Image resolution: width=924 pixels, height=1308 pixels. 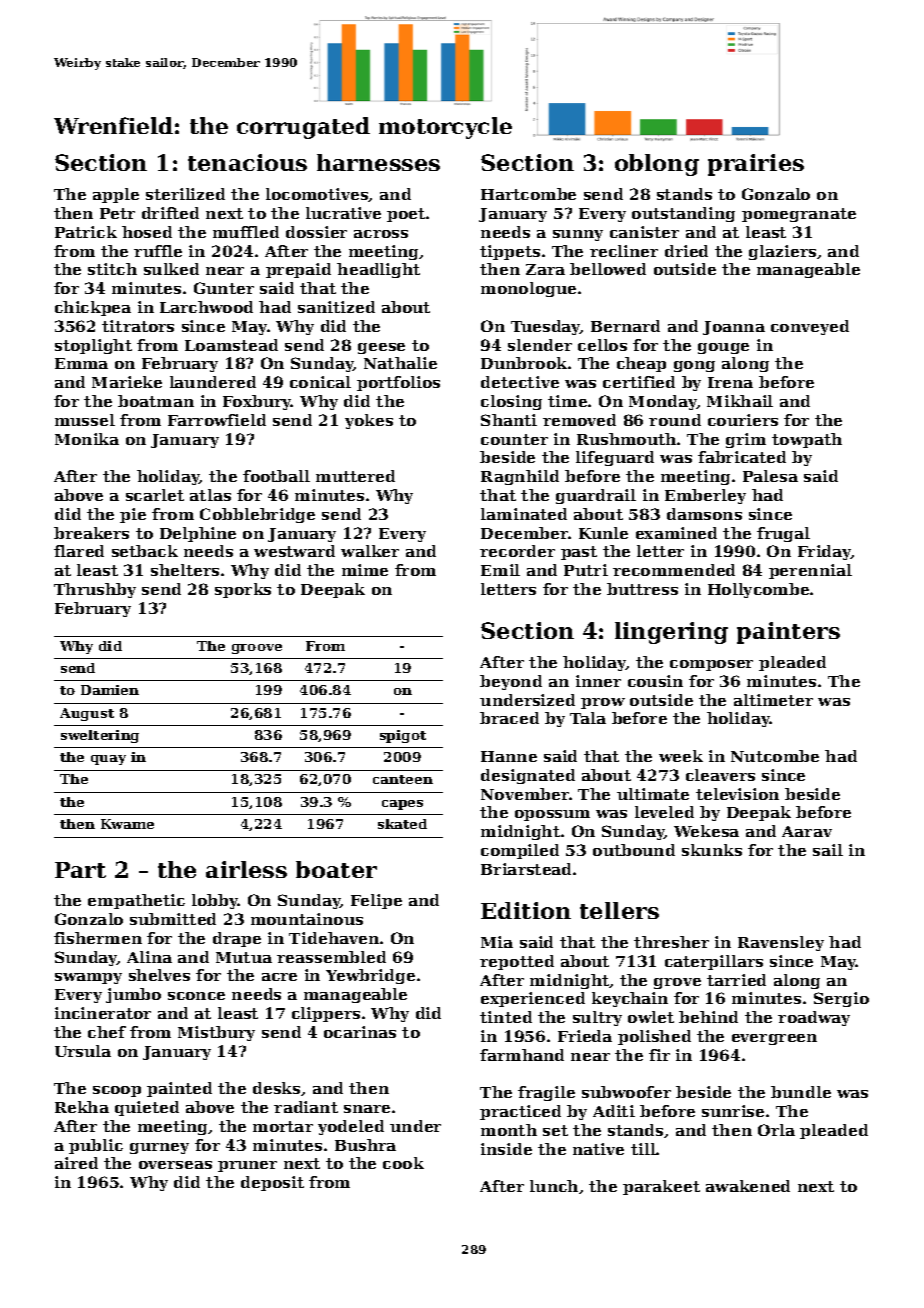 What do you see at coordinates (80, 870) in the image?
I see `Part` at bounding box center [80, 870].
